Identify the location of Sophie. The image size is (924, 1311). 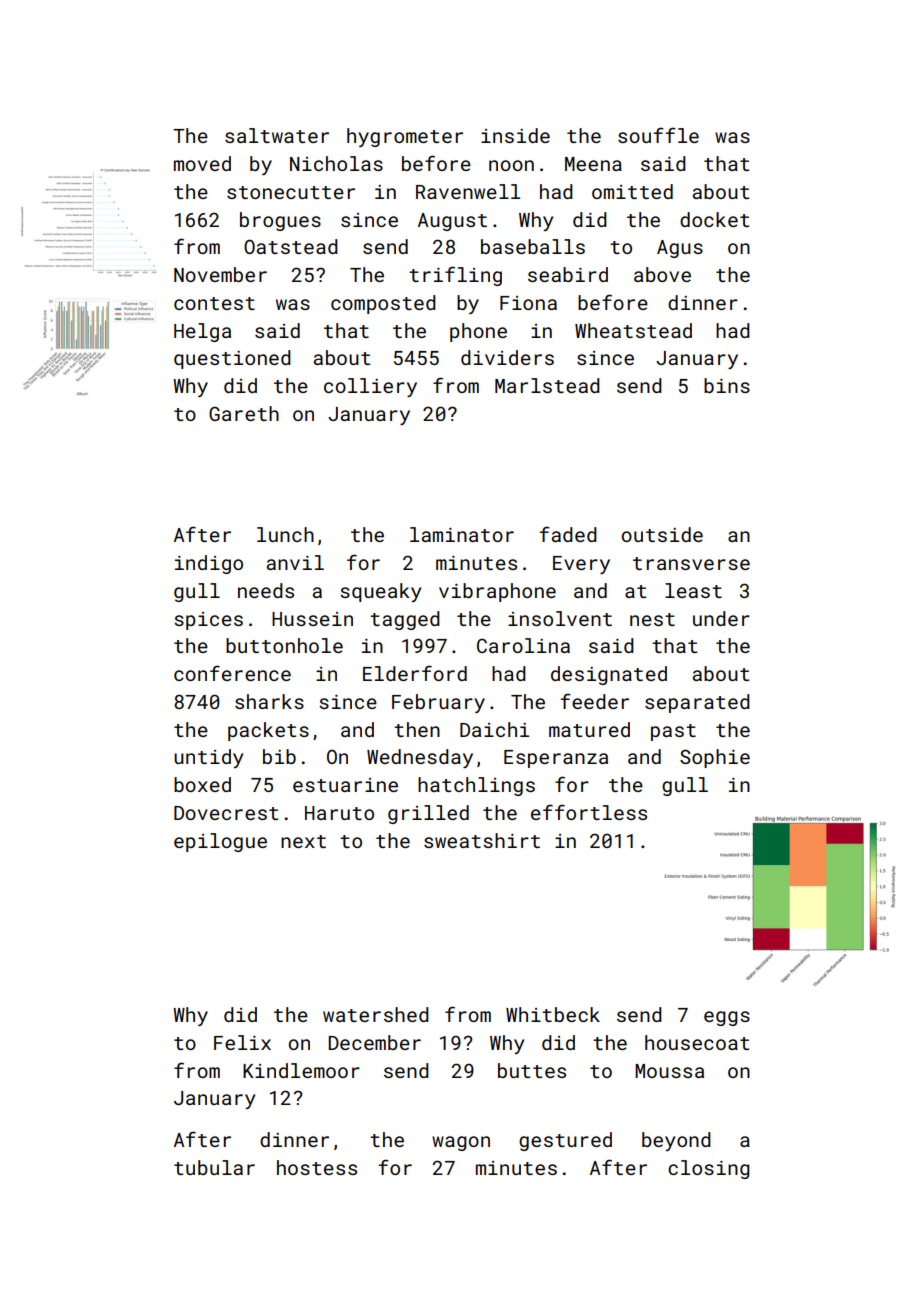
(715, 758).
